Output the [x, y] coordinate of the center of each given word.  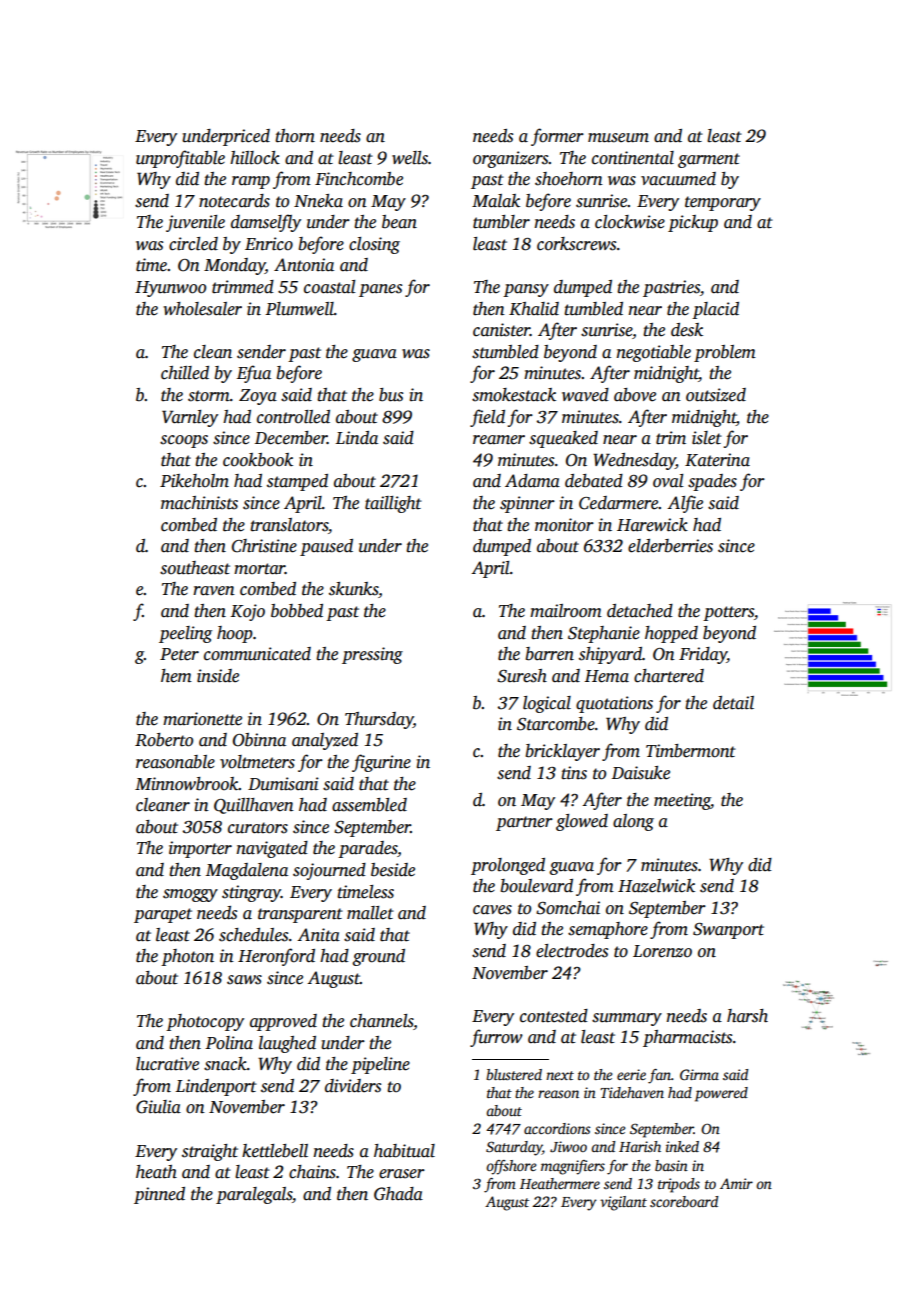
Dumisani [283, 784]
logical [547, 704]
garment [709, 160]
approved [283, 1022]
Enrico [269, 244]
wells [410, 158]
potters [728, 613]
